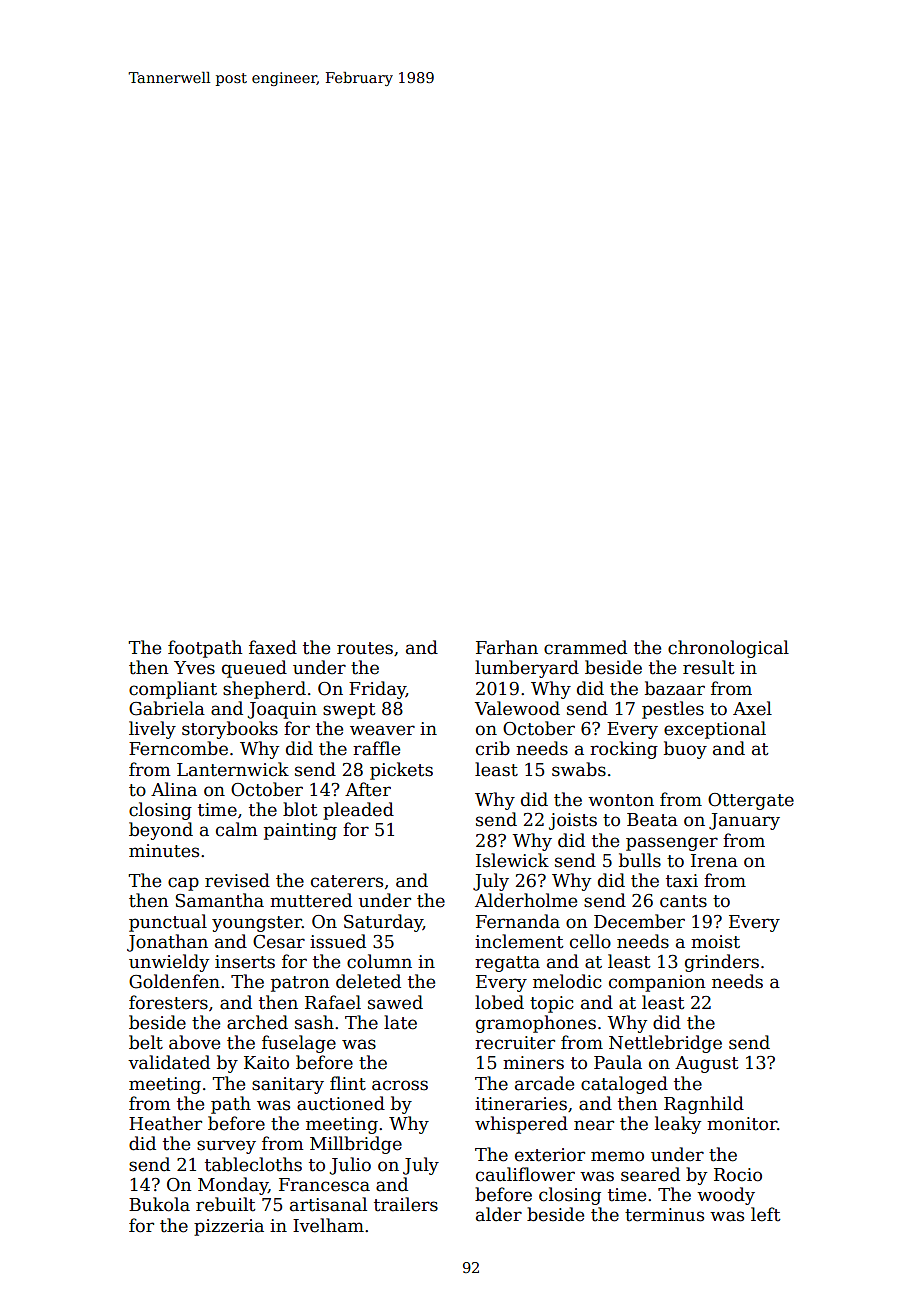 The height and width of the page is (1311, 924). Describe the element at coordinates (146, 1042) in the page. I see `belt` at that location.
